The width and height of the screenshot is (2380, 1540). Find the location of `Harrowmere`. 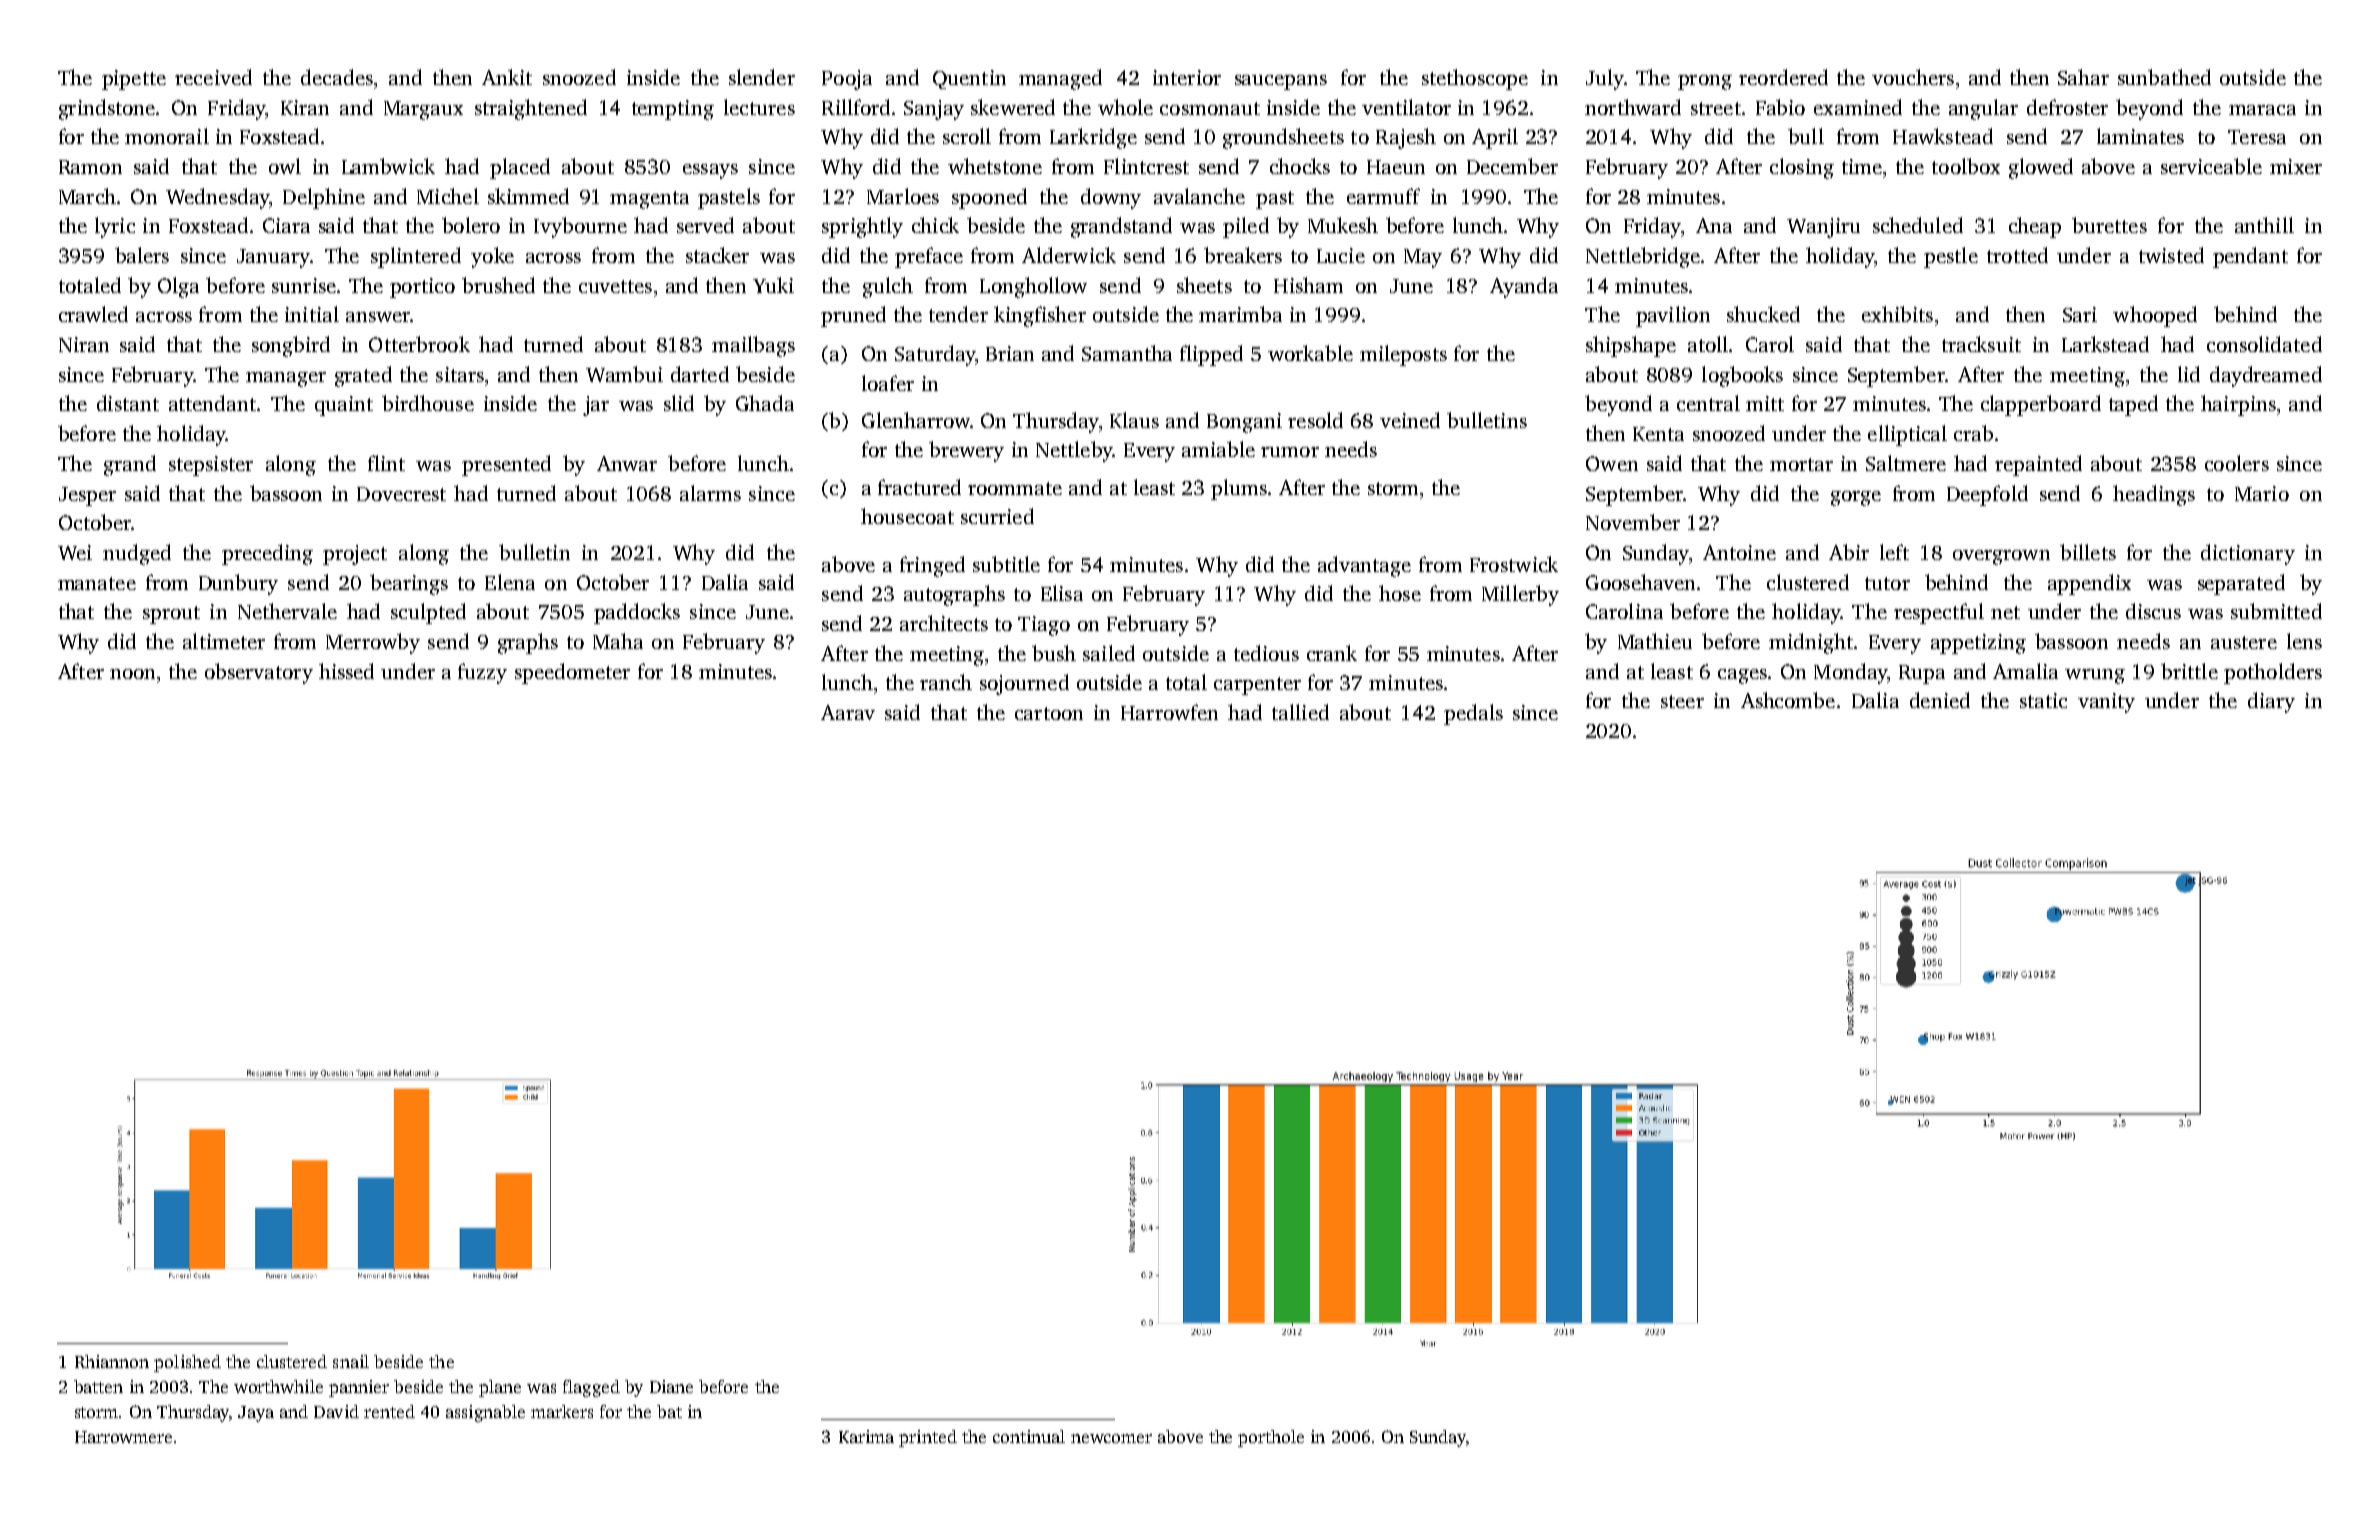

Harrowmere is located at coordinates (123, 1437).
